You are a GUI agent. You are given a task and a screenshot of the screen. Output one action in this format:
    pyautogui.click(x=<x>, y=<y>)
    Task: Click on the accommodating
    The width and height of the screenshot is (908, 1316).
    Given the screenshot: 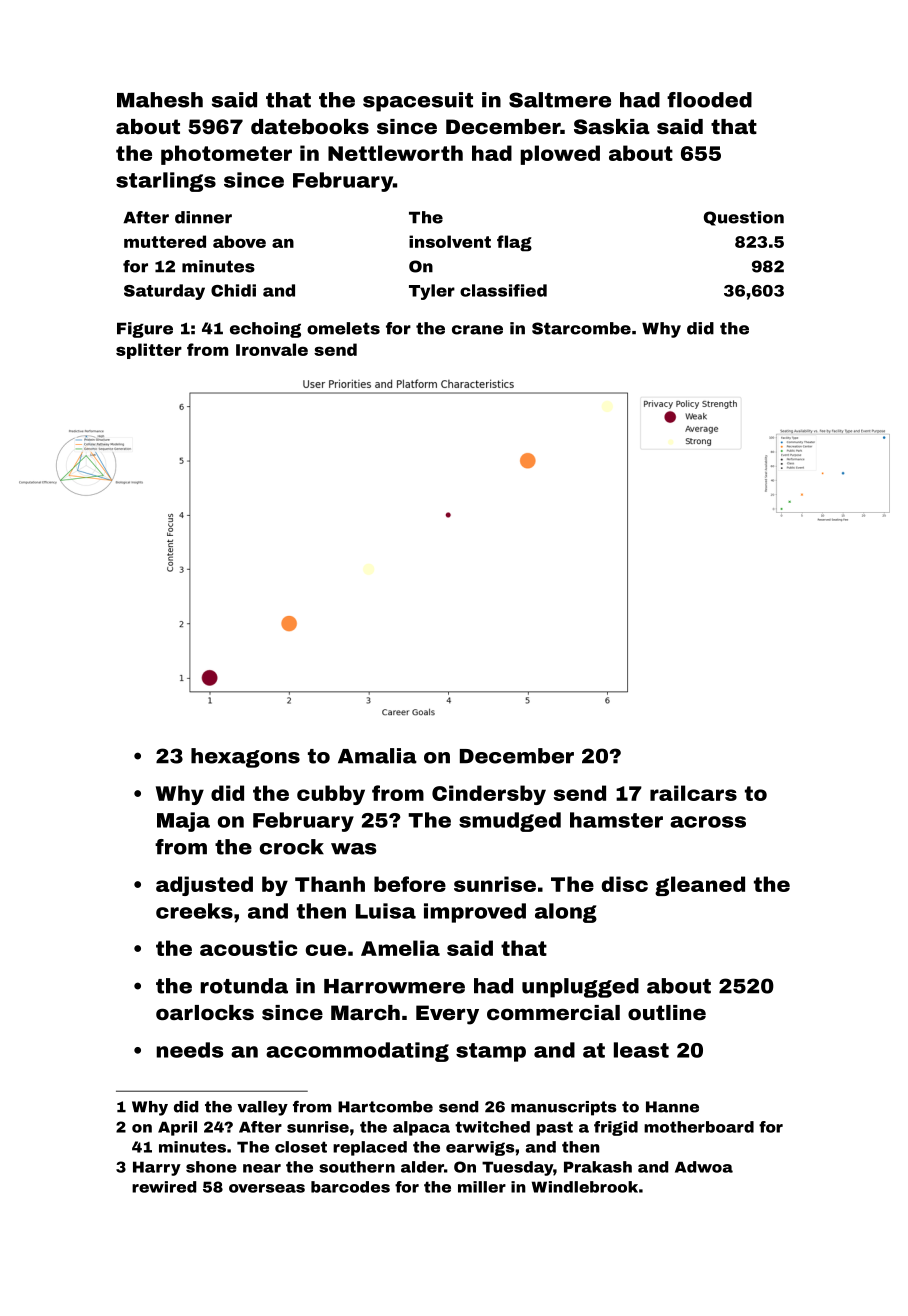 What is the action you would take?
    pyautogui.click(x=357, y=1052)
